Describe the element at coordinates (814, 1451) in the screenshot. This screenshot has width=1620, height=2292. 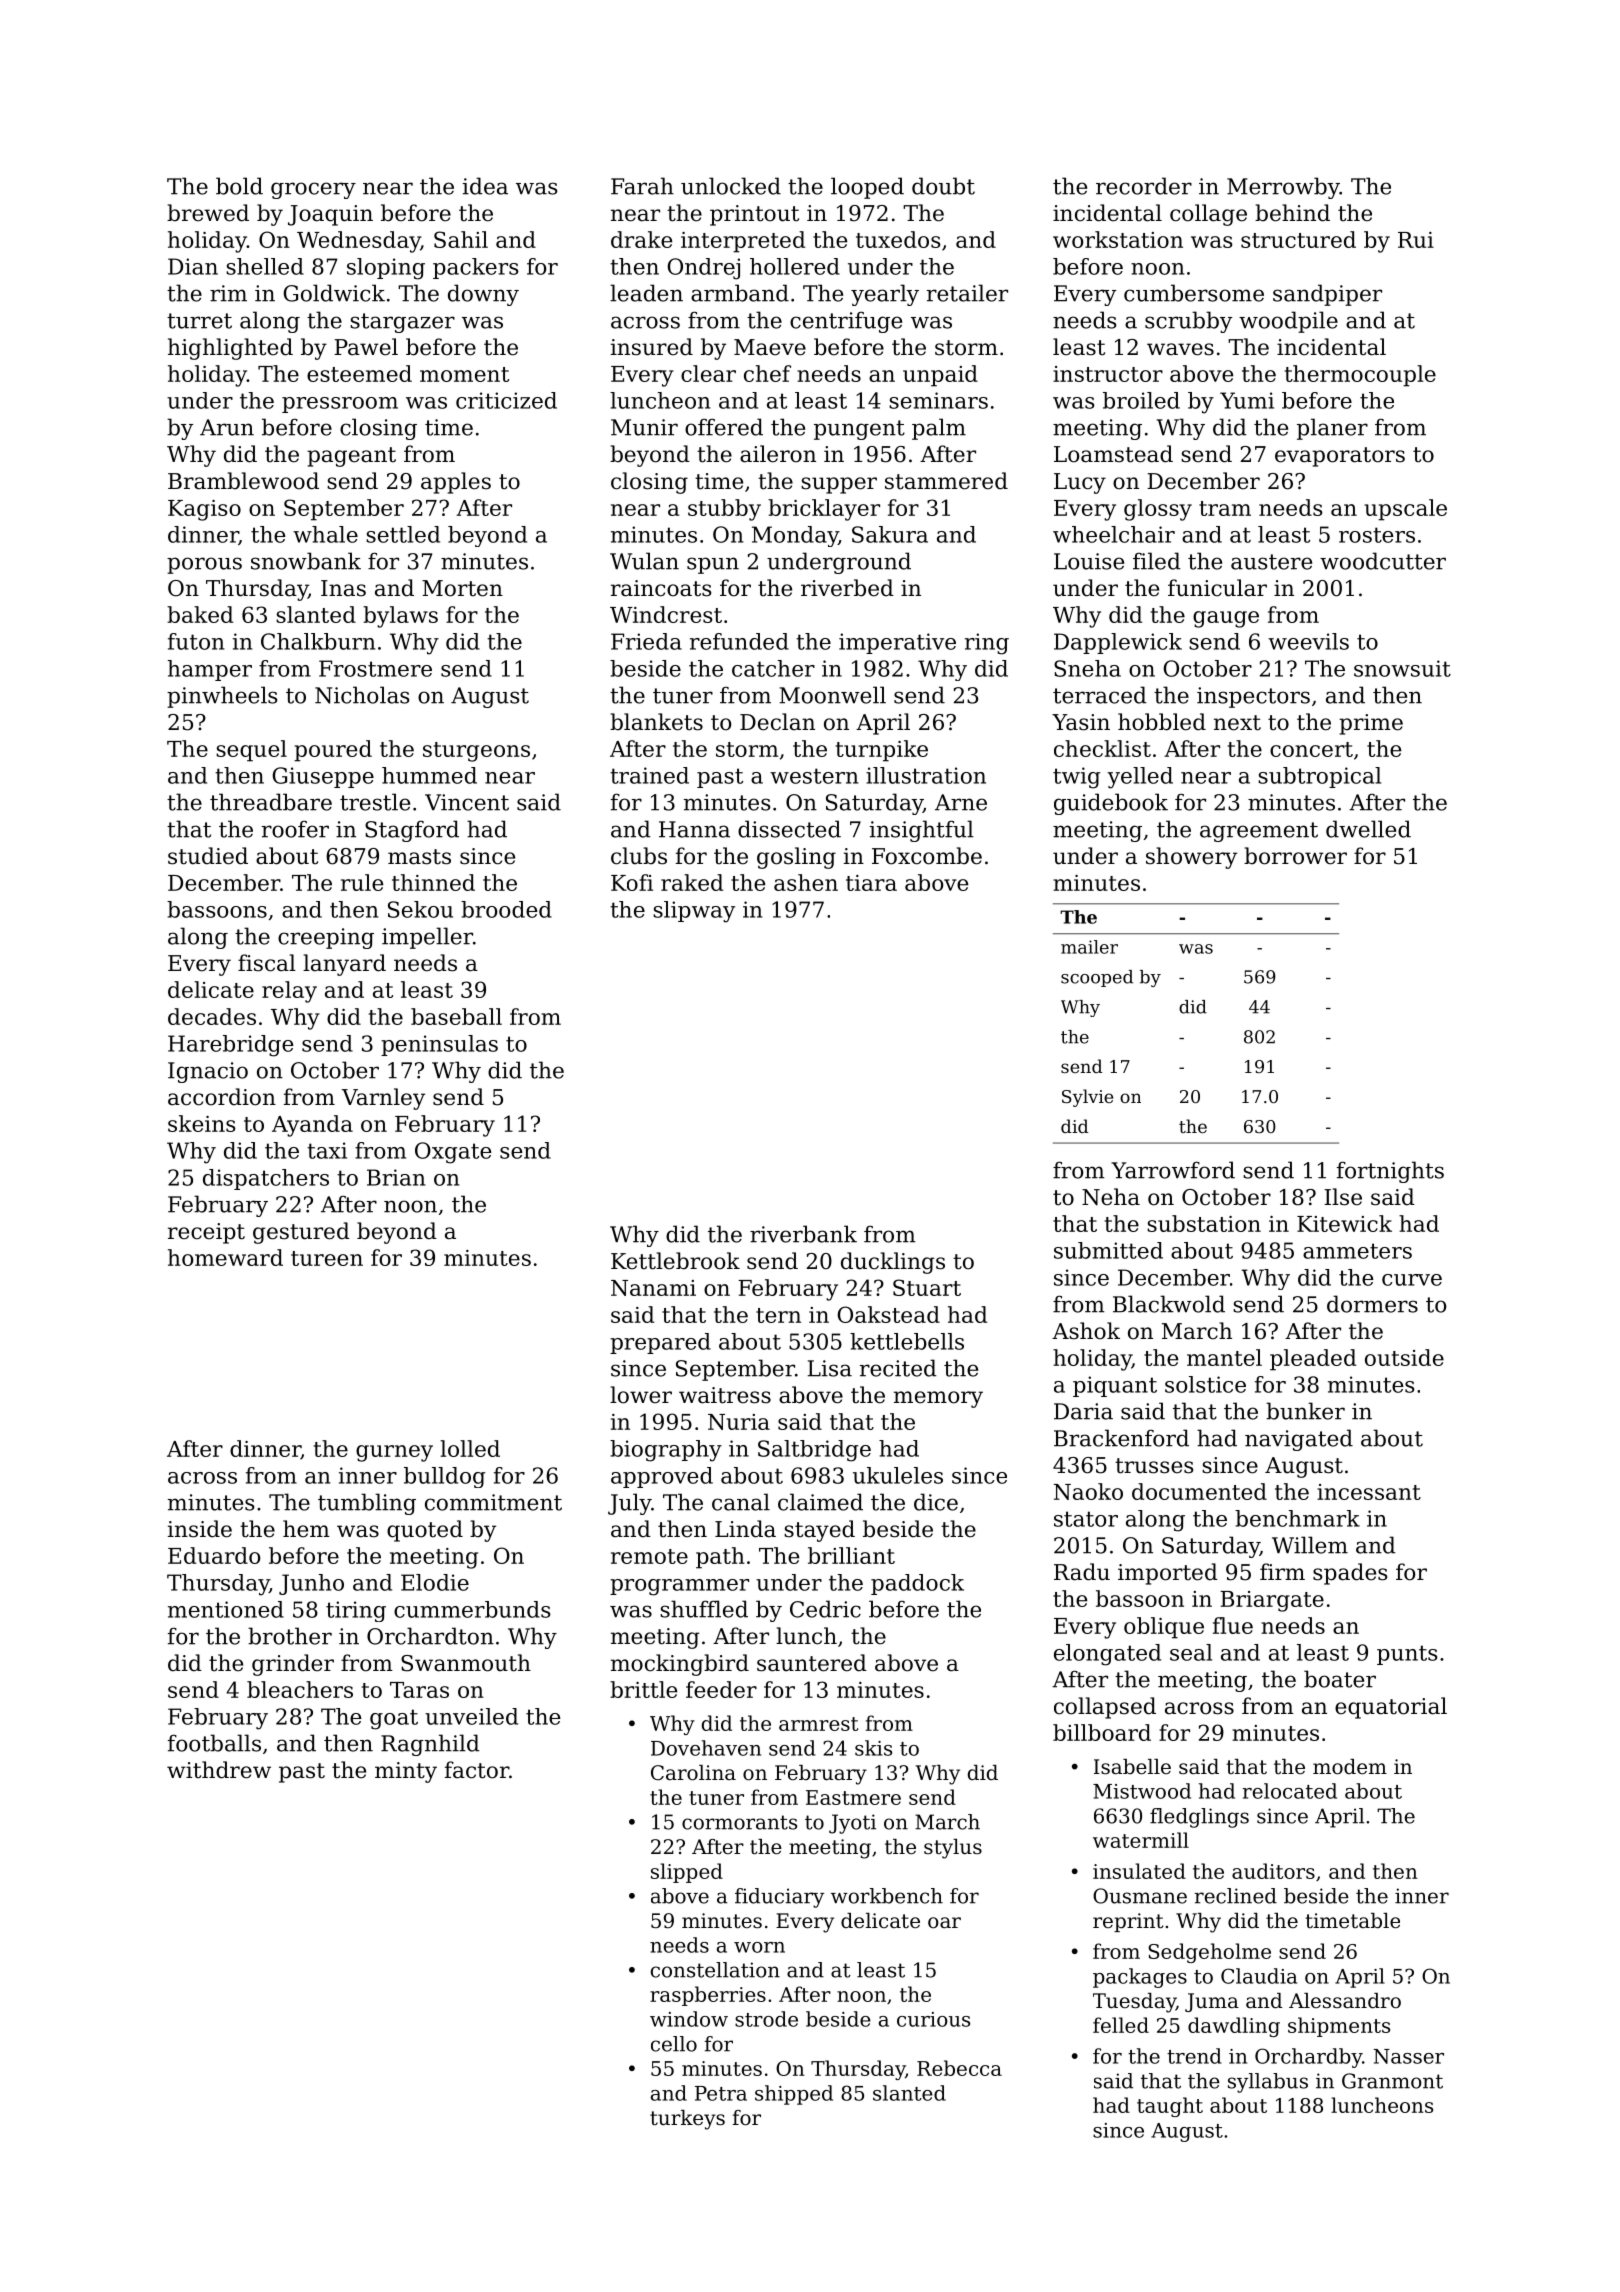
I see `Saltbridge` at that location.
